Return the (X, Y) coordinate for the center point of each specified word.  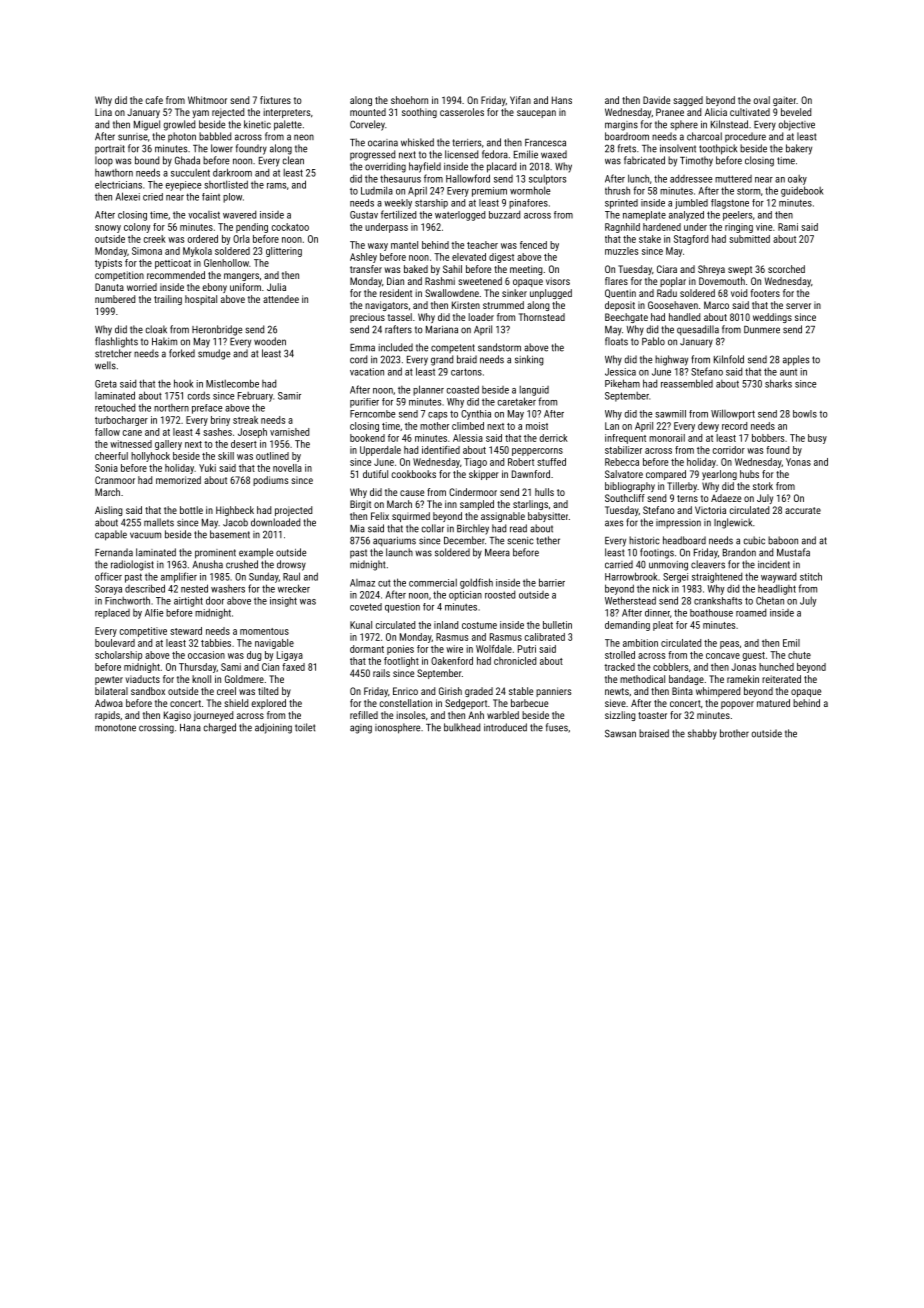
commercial (433, 583)
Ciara (667, 269)
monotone (115, 728)
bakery (799, 149)
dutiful (375, 474)
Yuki (207, 468)
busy (817, 439)
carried (619, 564)
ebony (215, 288)
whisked (417, 142)
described (145, 588)
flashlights (116, 342)
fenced (533, 245)
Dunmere (762, 330)
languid (534, 391)
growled (179, 125)
